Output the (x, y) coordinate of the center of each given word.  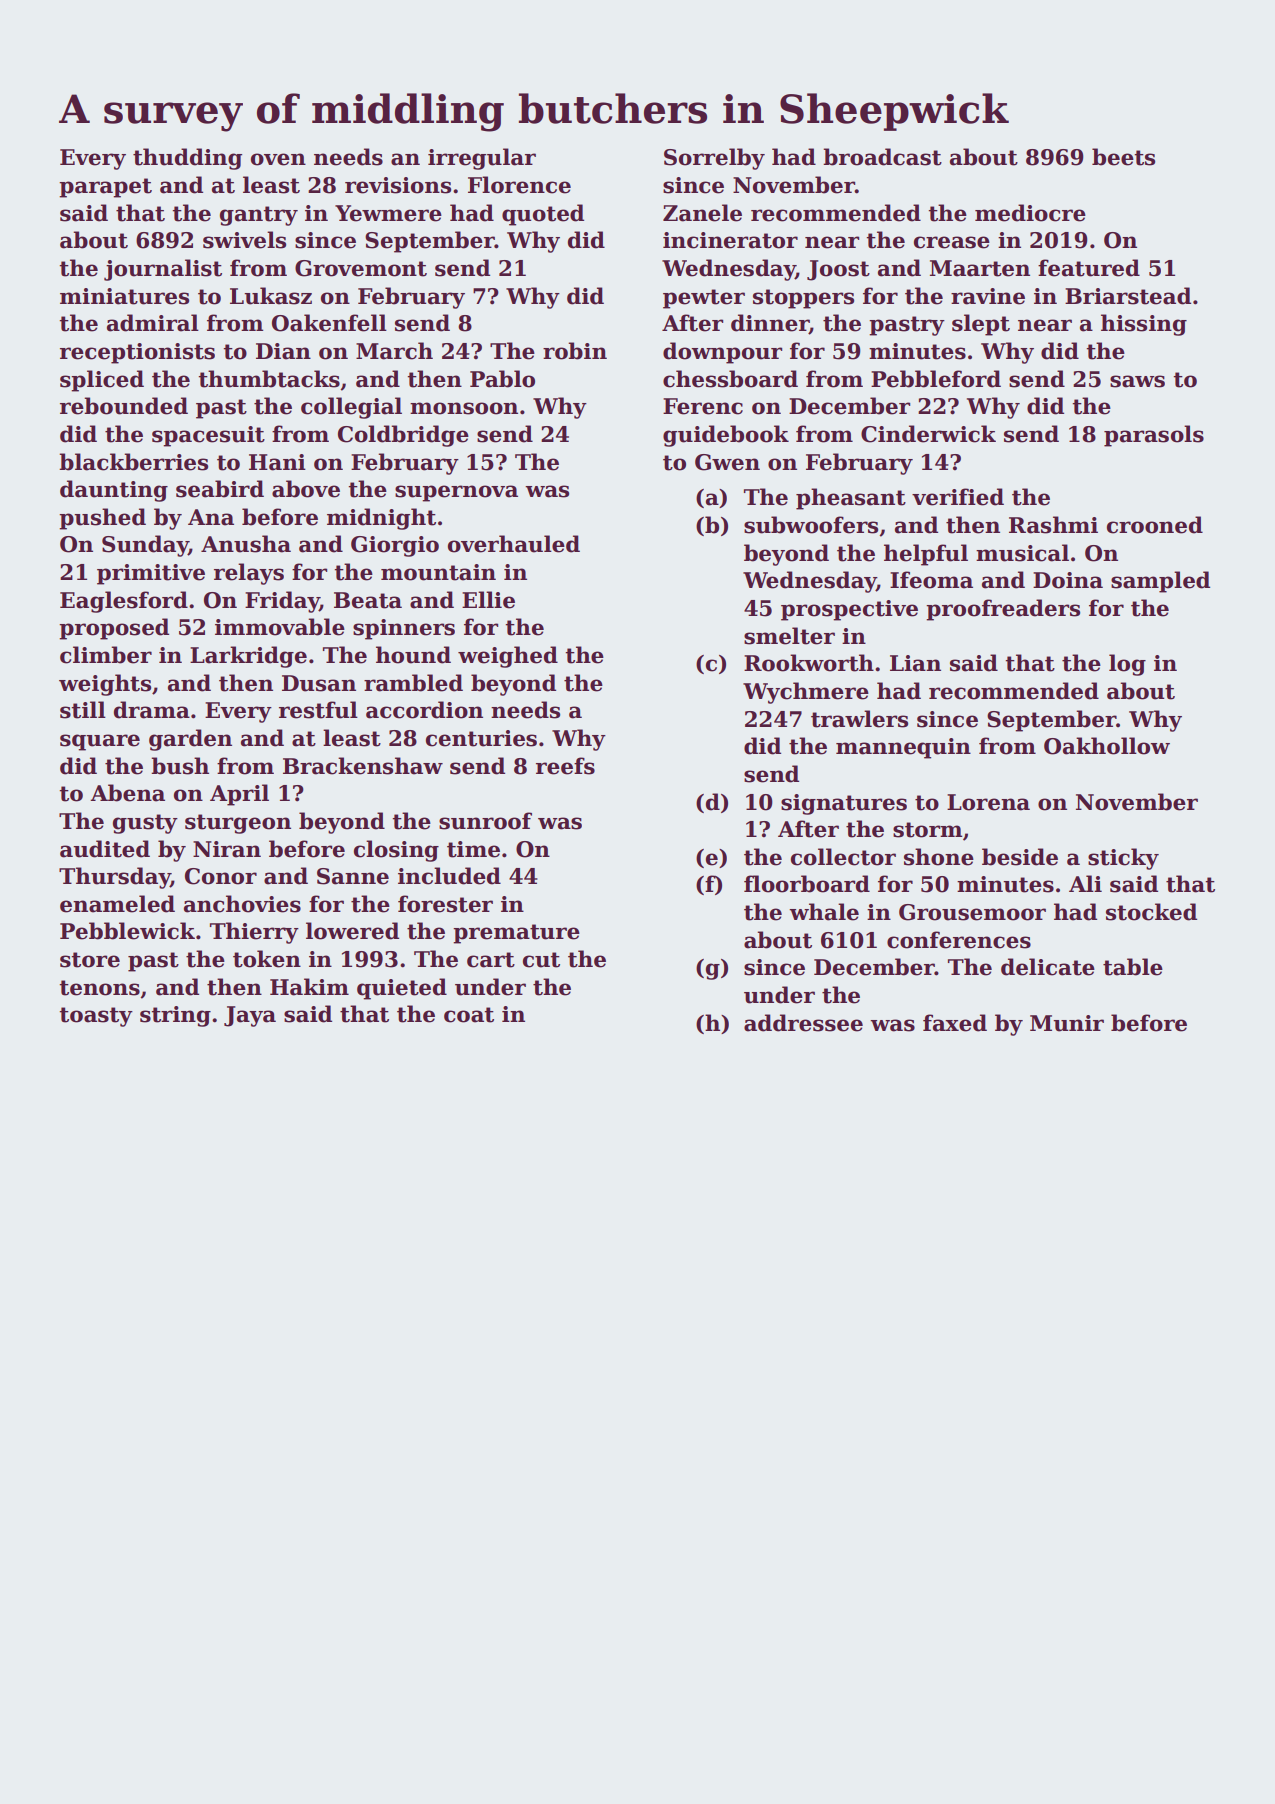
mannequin (903, 748)
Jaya (250, 1016)
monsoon (464, 408)
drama (152, 710)
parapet (105, 188)
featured (1089, 268)
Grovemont (361, 268)
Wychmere (806, 693)
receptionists (137, 353)
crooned (1155, 525)
